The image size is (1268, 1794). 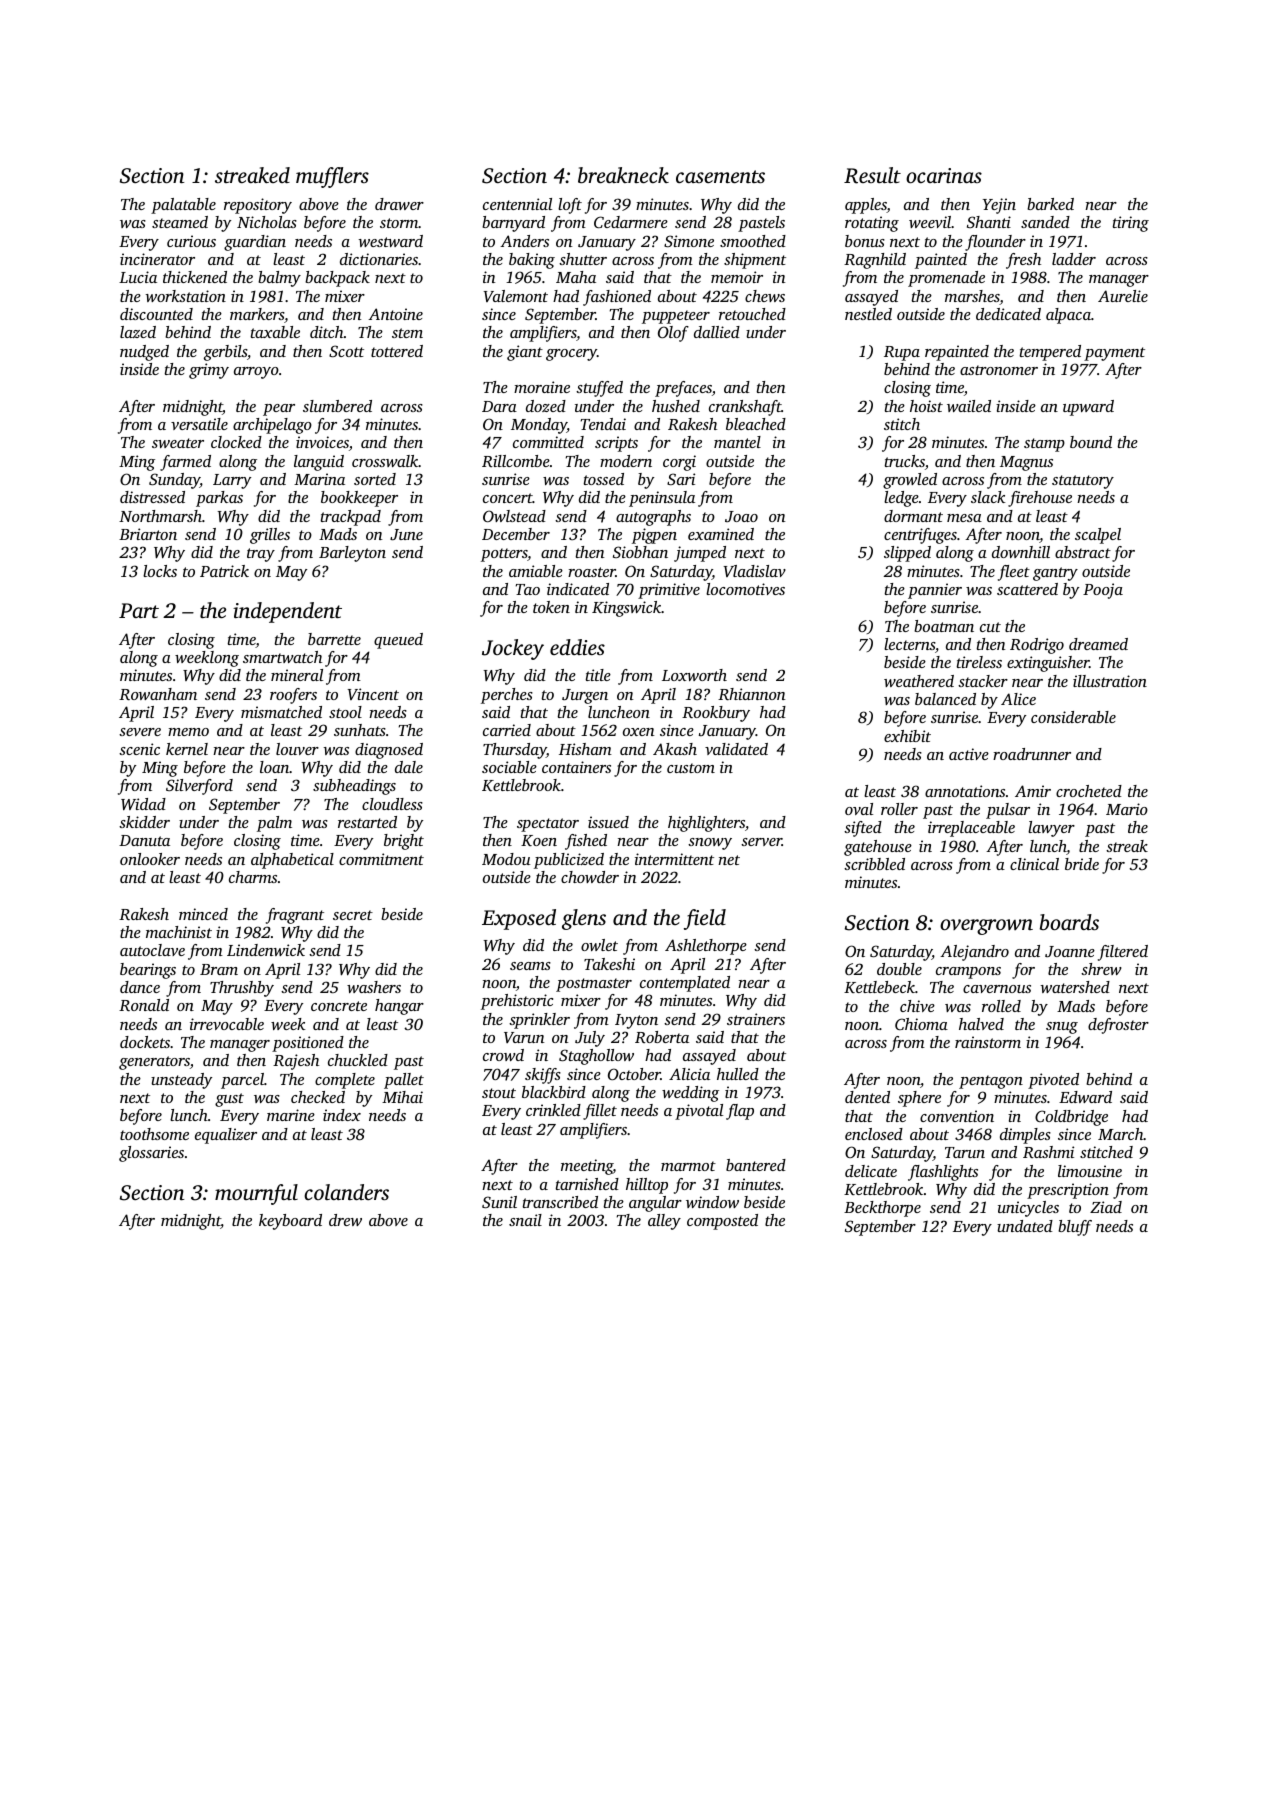 What do you see at coordinates (154, 1063) in the screenshot?
I see `generators` at bounding box center [154, 1063].
